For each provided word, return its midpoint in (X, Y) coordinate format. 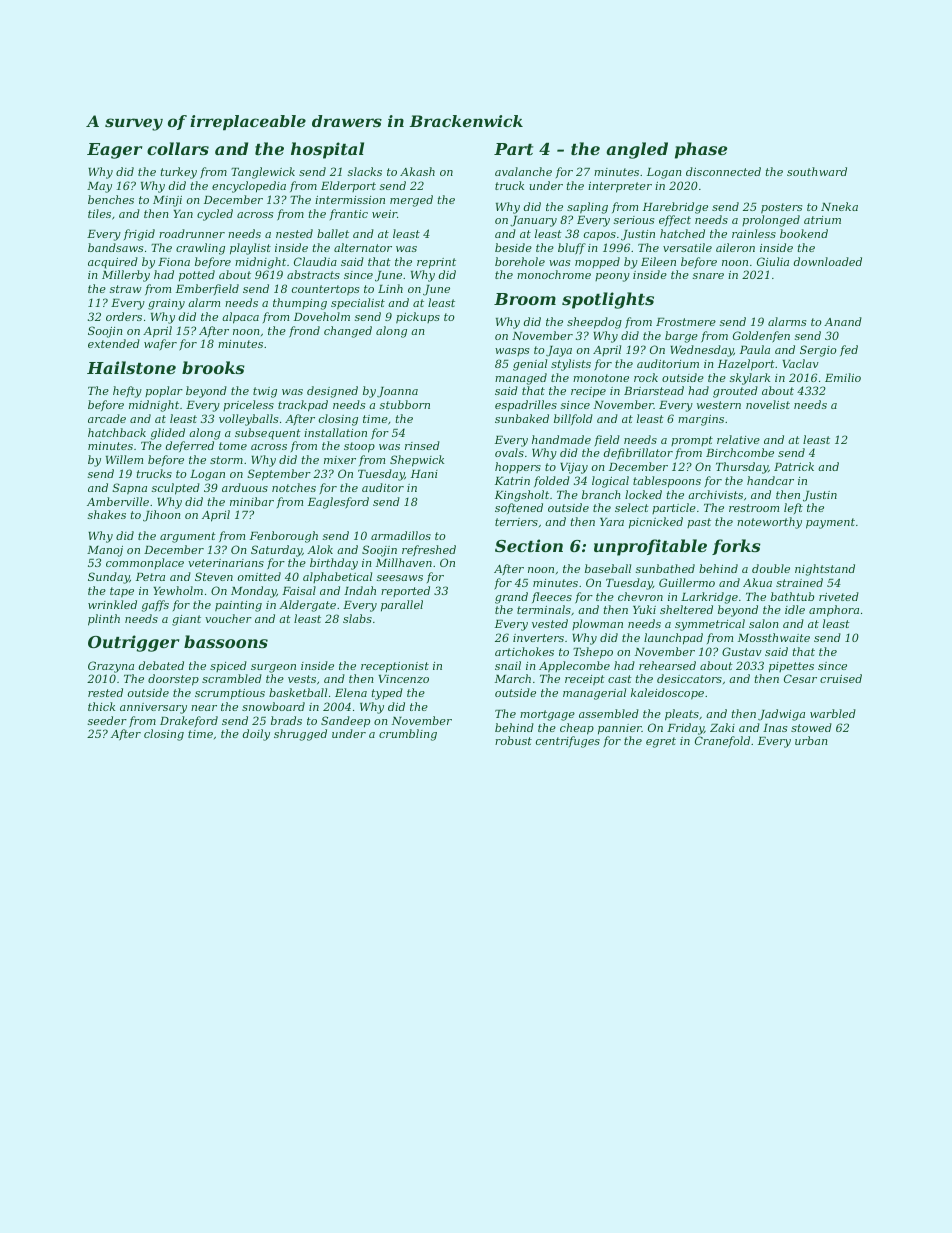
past (699, 523)
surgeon (273, 668)
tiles (99, 213)
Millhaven (404, 562)
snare (708, 276)
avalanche (523, 171)
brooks (213, 367)
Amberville (118, 501)
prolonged (771, 221)
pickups (418, 318)
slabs (357, 618)
